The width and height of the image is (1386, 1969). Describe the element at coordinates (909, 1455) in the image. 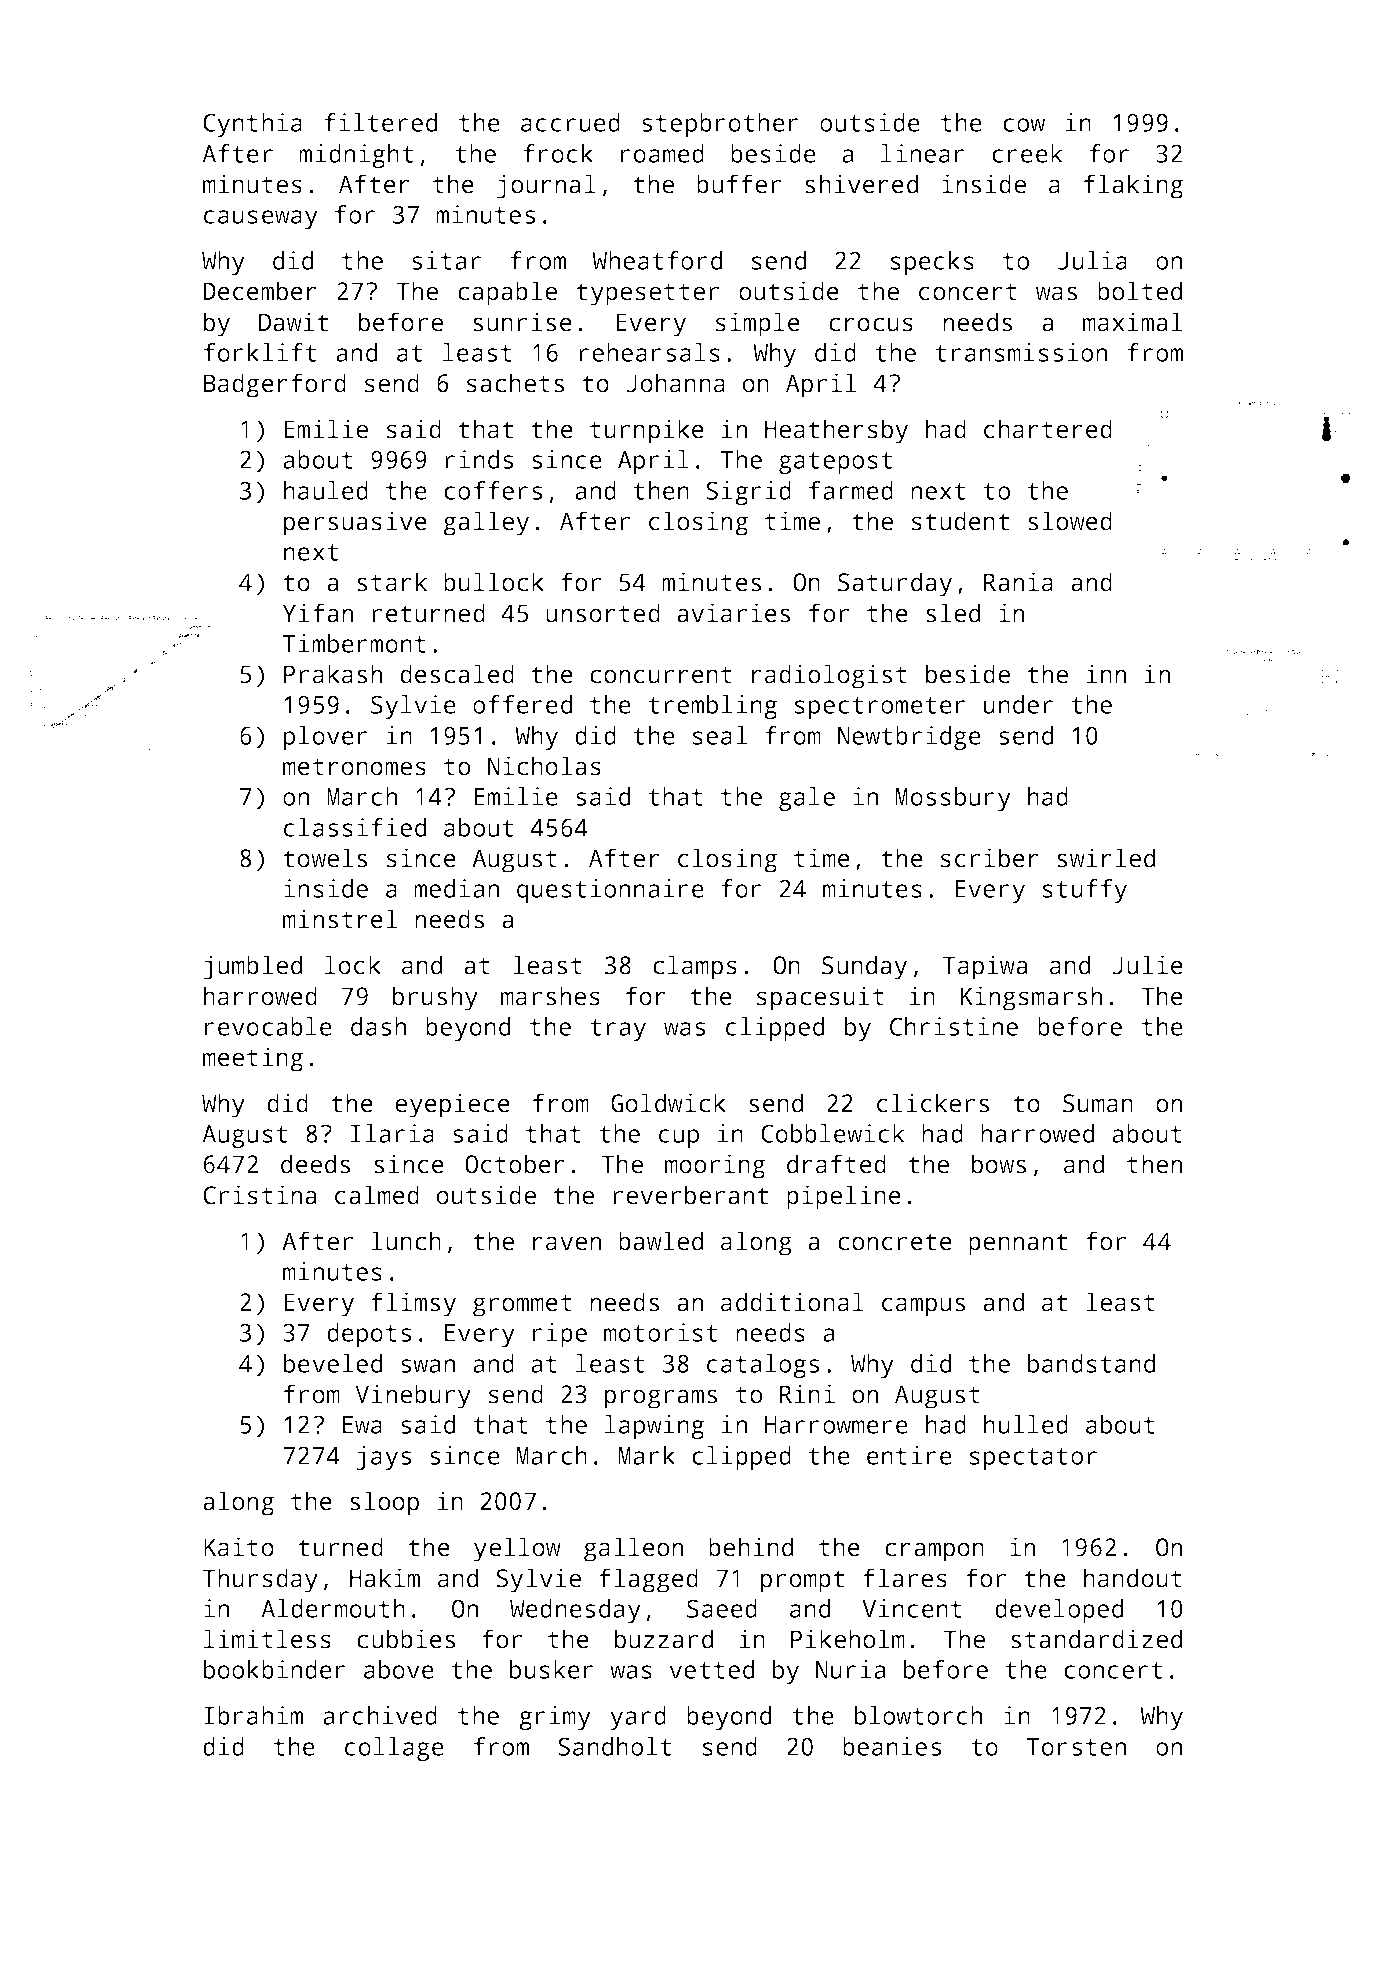

I see `entire` at that location.
